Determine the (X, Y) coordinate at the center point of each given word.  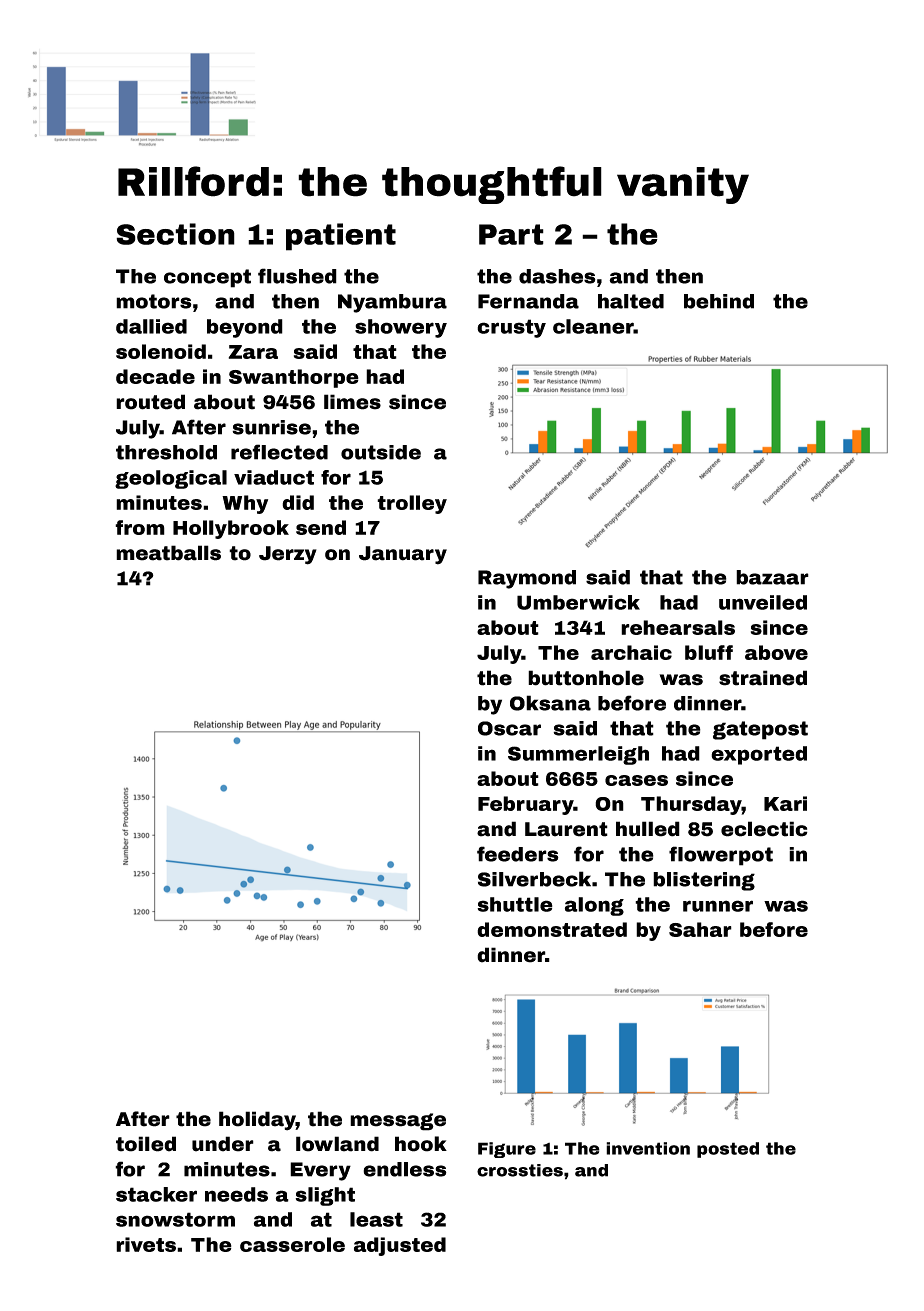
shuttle (515, 904)
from (140, 527)
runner (718, 906)
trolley (412, 504)
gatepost (760, 730)
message (398, 1122)
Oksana (550, 703)
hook (421, 1144)
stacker (156, 1194)
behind (719, 301)
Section (175, 234)
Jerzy (288, 555)
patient (341, 237)
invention (648, 1148)
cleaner (593, 326)
